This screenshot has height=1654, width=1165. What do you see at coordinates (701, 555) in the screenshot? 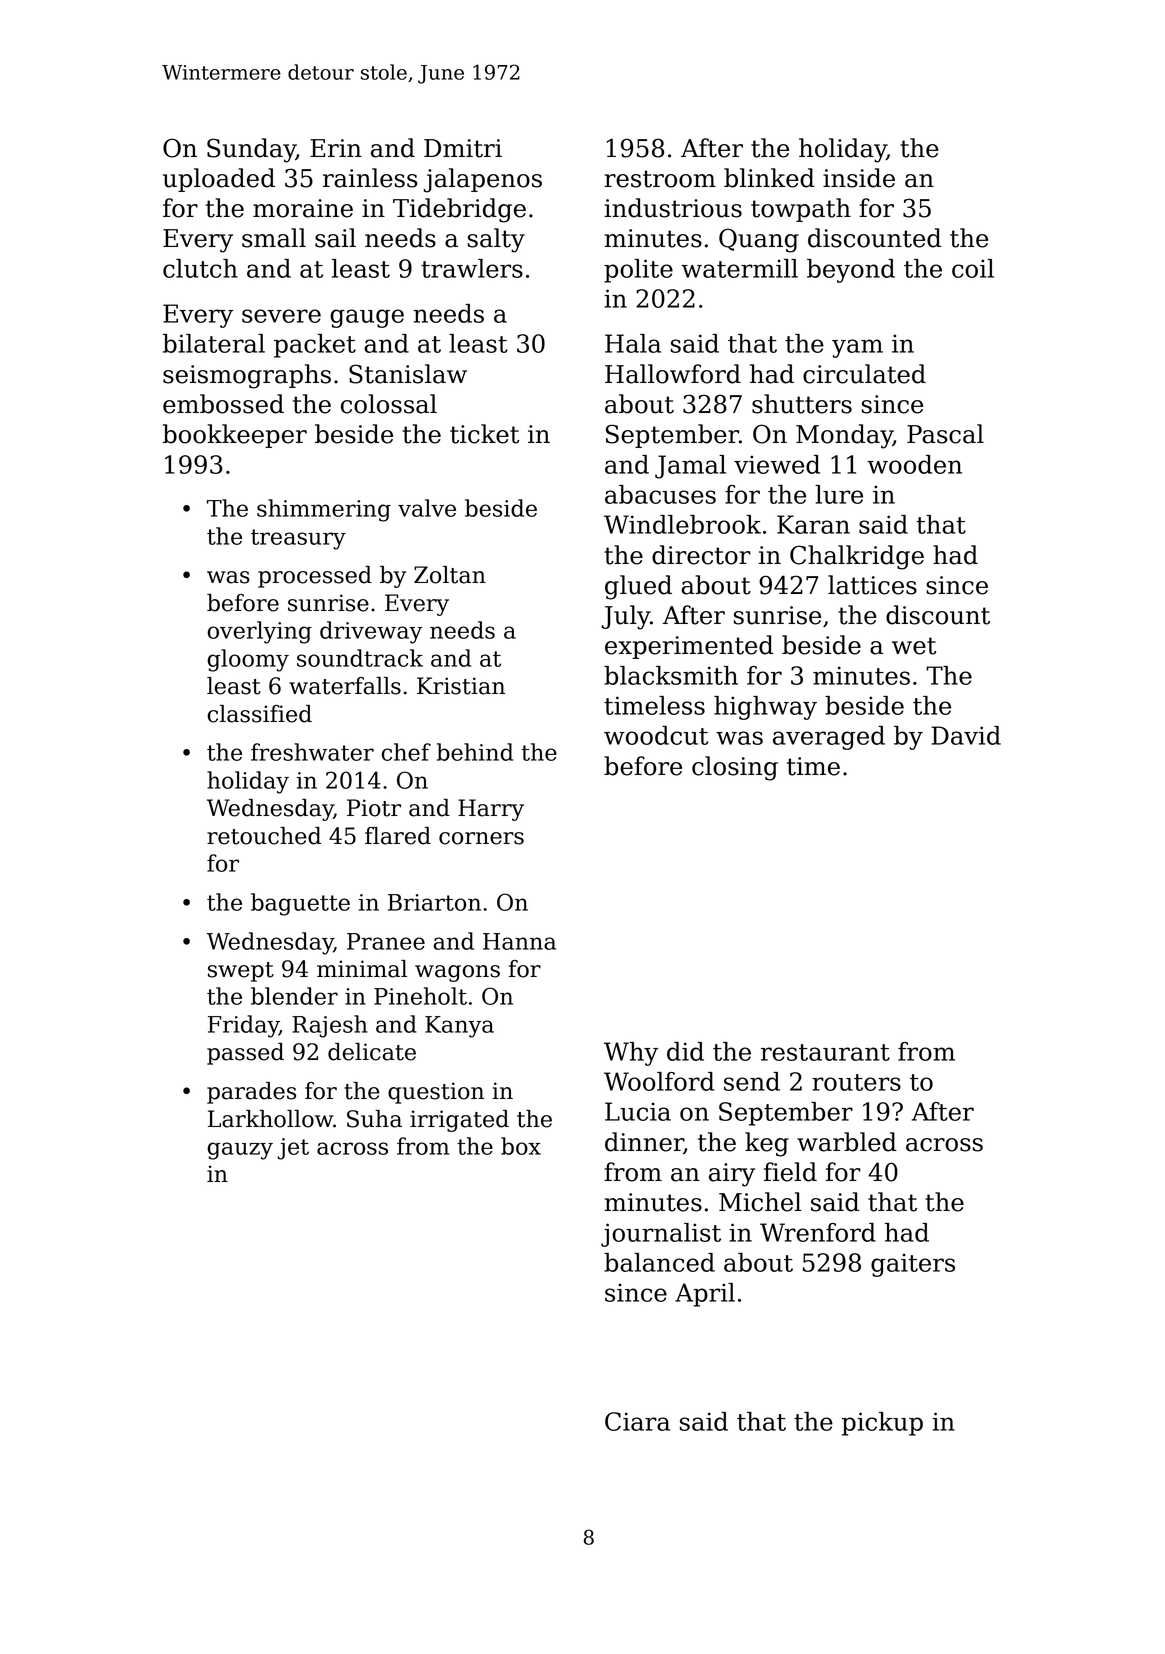
I see `director` at bounding box center [701, 555].
